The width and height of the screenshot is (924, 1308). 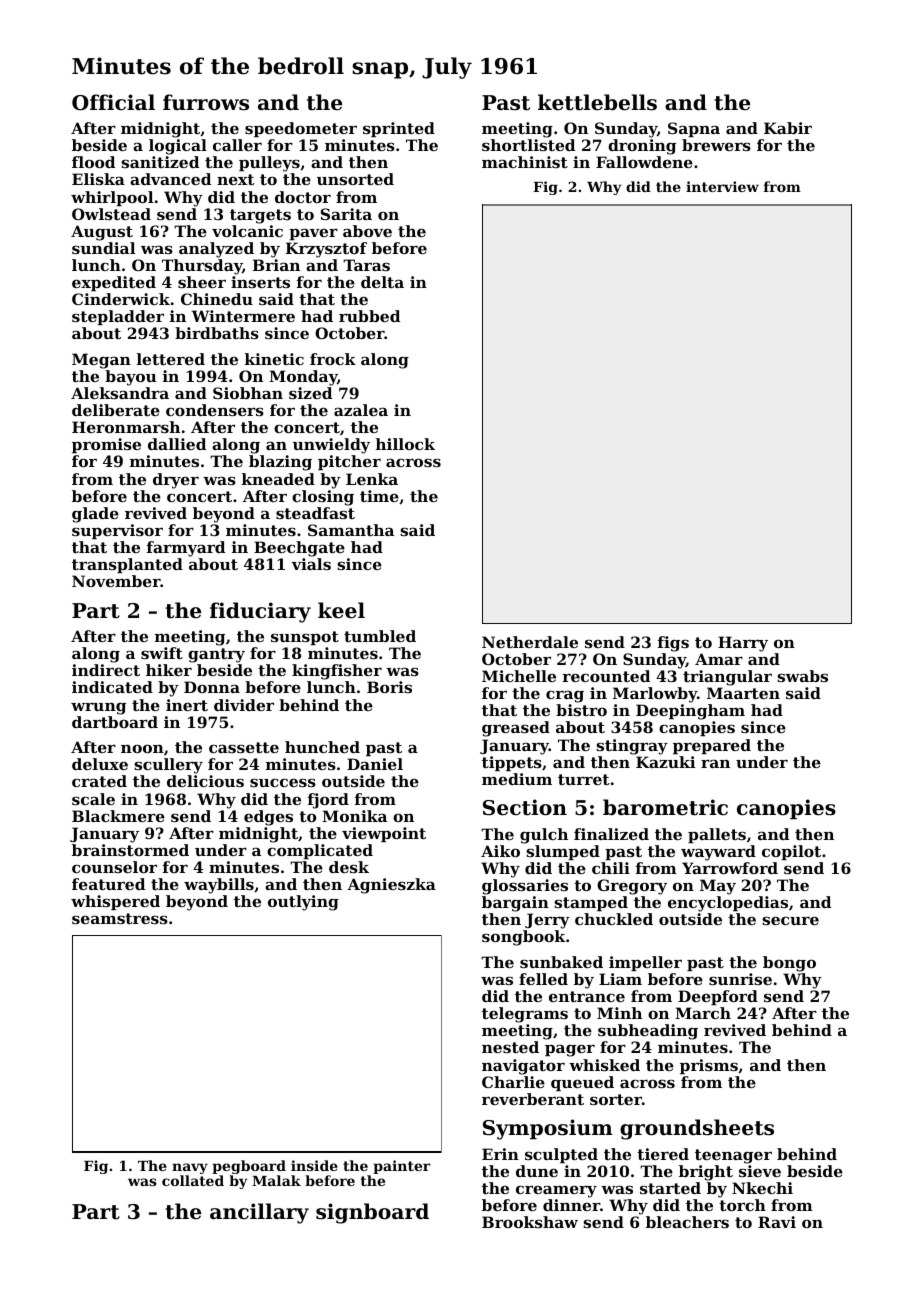 What do you see at coordinates (380, 636) in the screenshot?
I see `tumbled` at bounding box center [380, 636].
